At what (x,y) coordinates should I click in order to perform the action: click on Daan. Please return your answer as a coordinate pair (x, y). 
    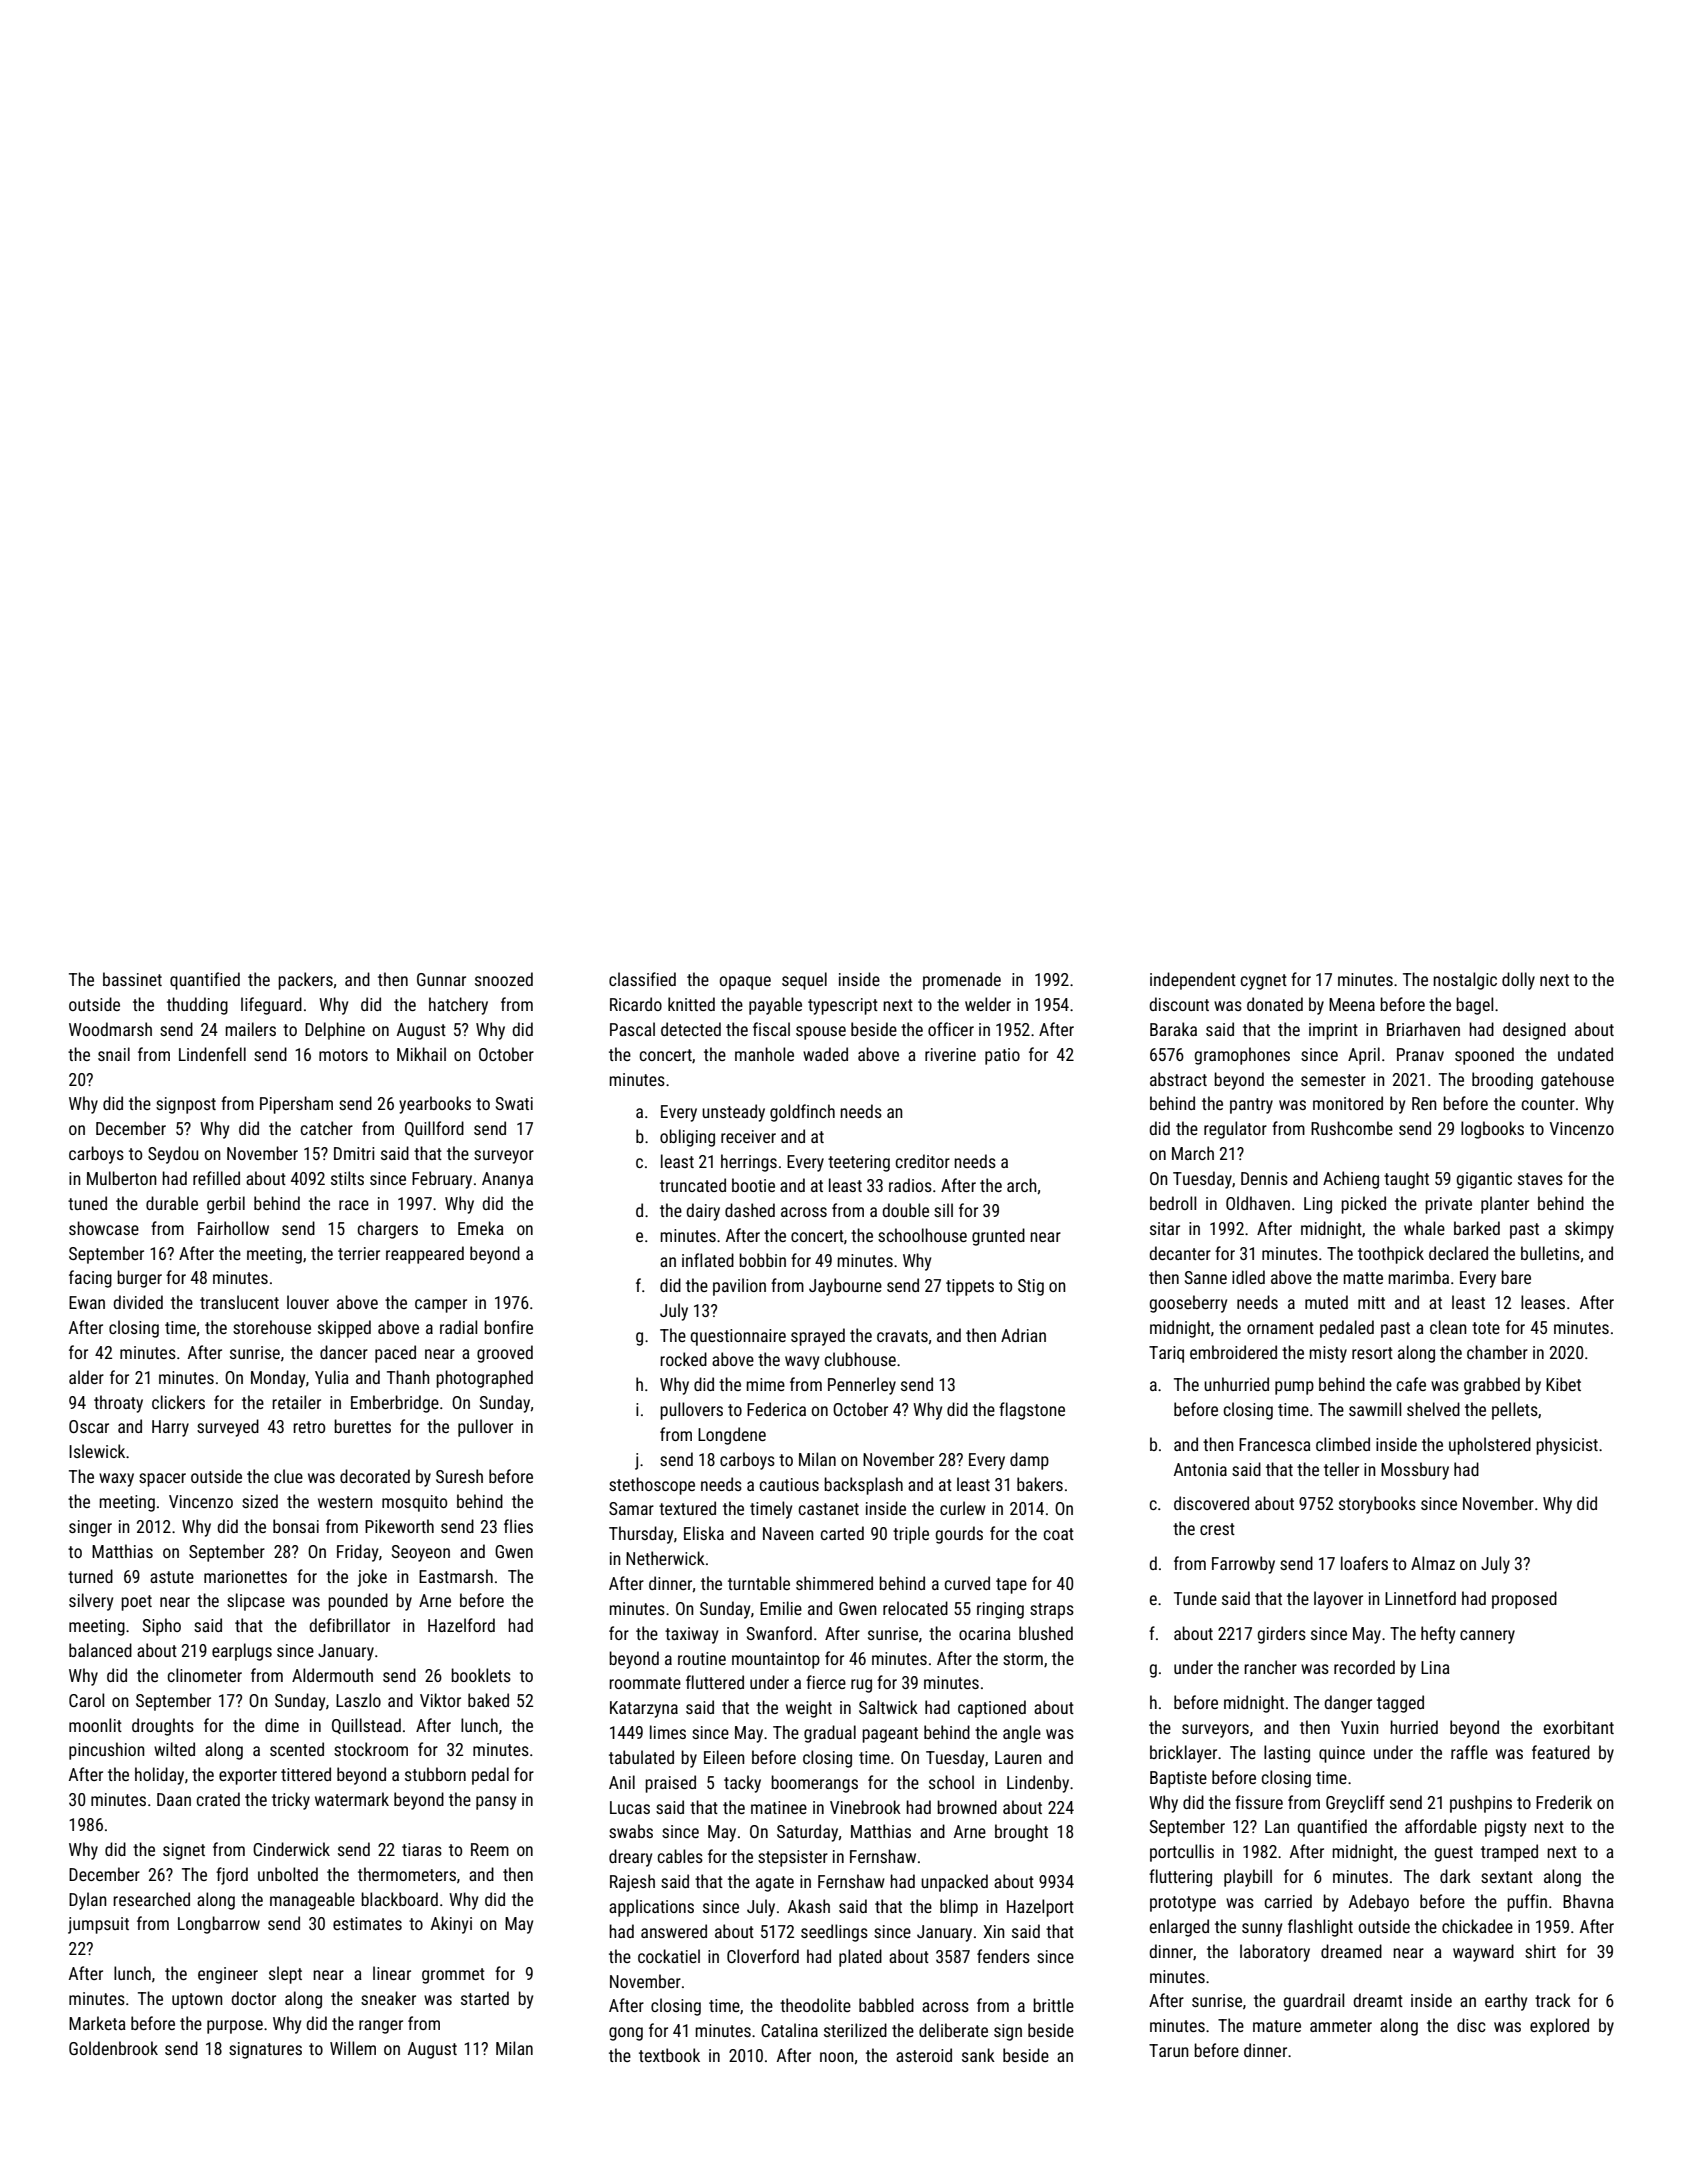
    Looking at the image, I should click on (174, 1799).
